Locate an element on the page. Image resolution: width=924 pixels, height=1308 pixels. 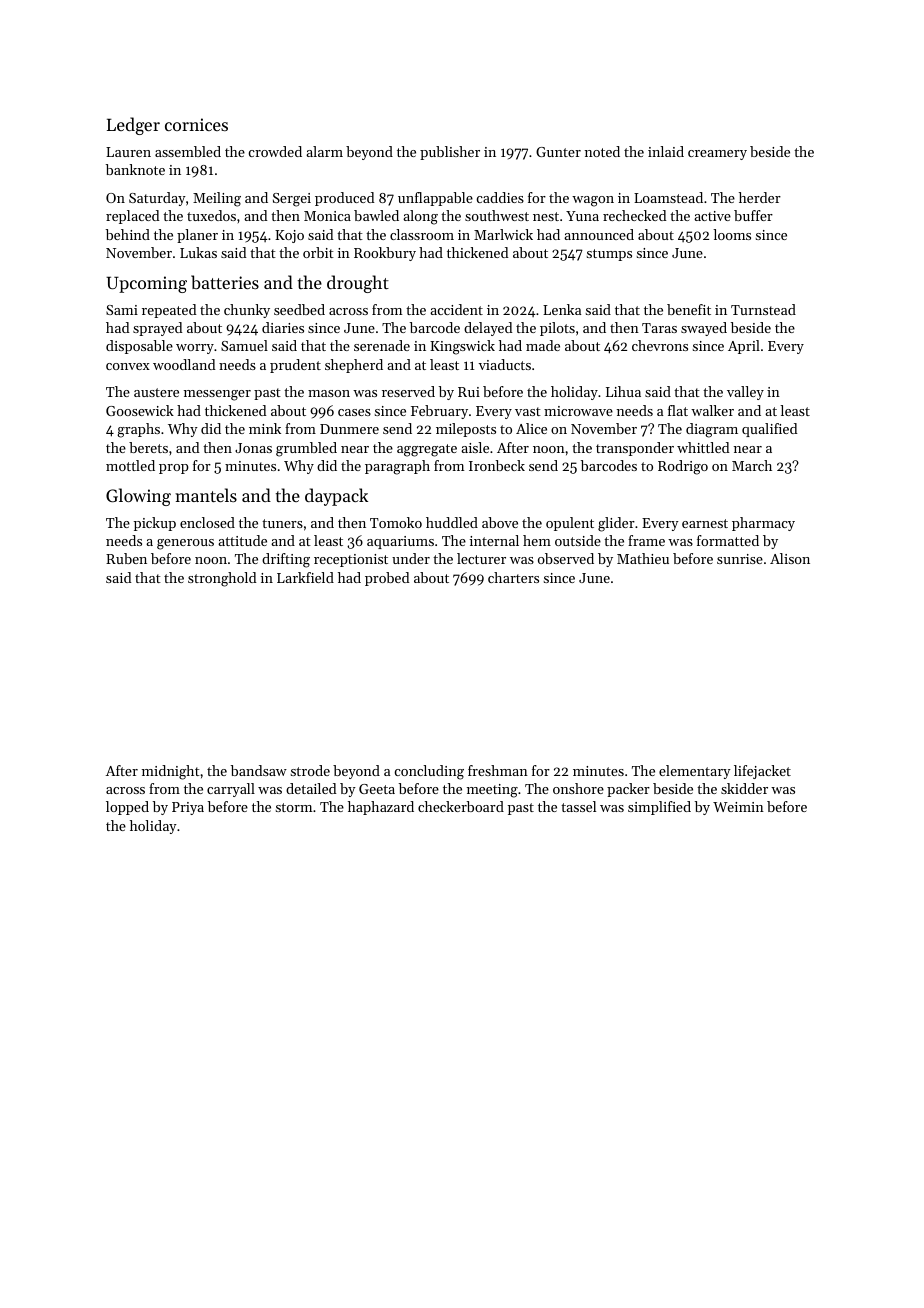
aquariums is located at coordinates (400, 542).
